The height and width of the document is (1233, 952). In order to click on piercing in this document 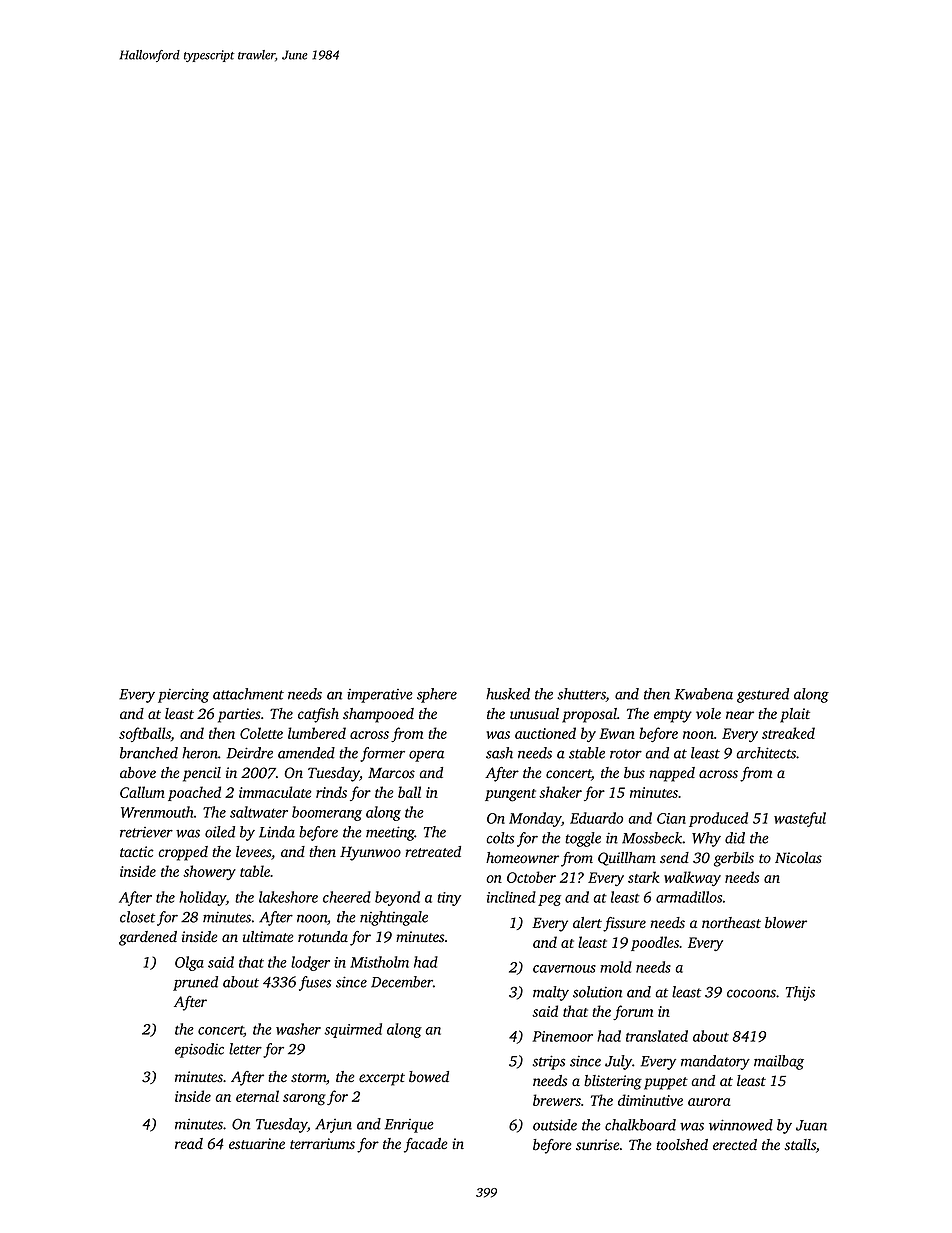, I will do `click(183, 695)`.
